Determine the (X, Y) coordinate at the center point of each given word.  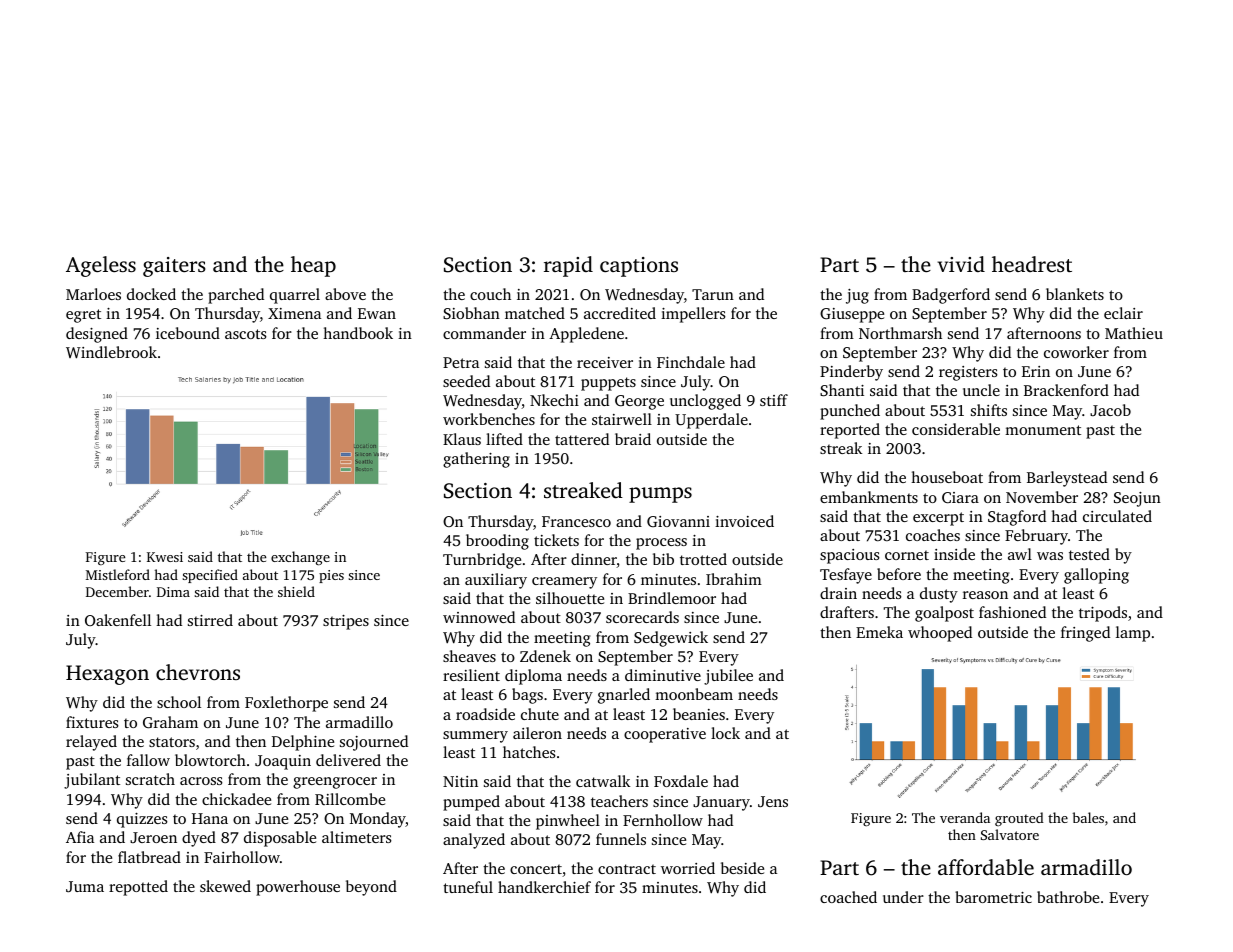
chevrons (198, 672)
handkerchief (544, 887)
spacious (850, 556)
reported (850, 431)
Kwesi (165, 557)
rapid (568, 266)
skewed (225, 886)
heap (313, 266)
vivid (961, 264)
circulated (1117, 516)
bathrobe (1068, 897)
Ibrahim (734, 579)
